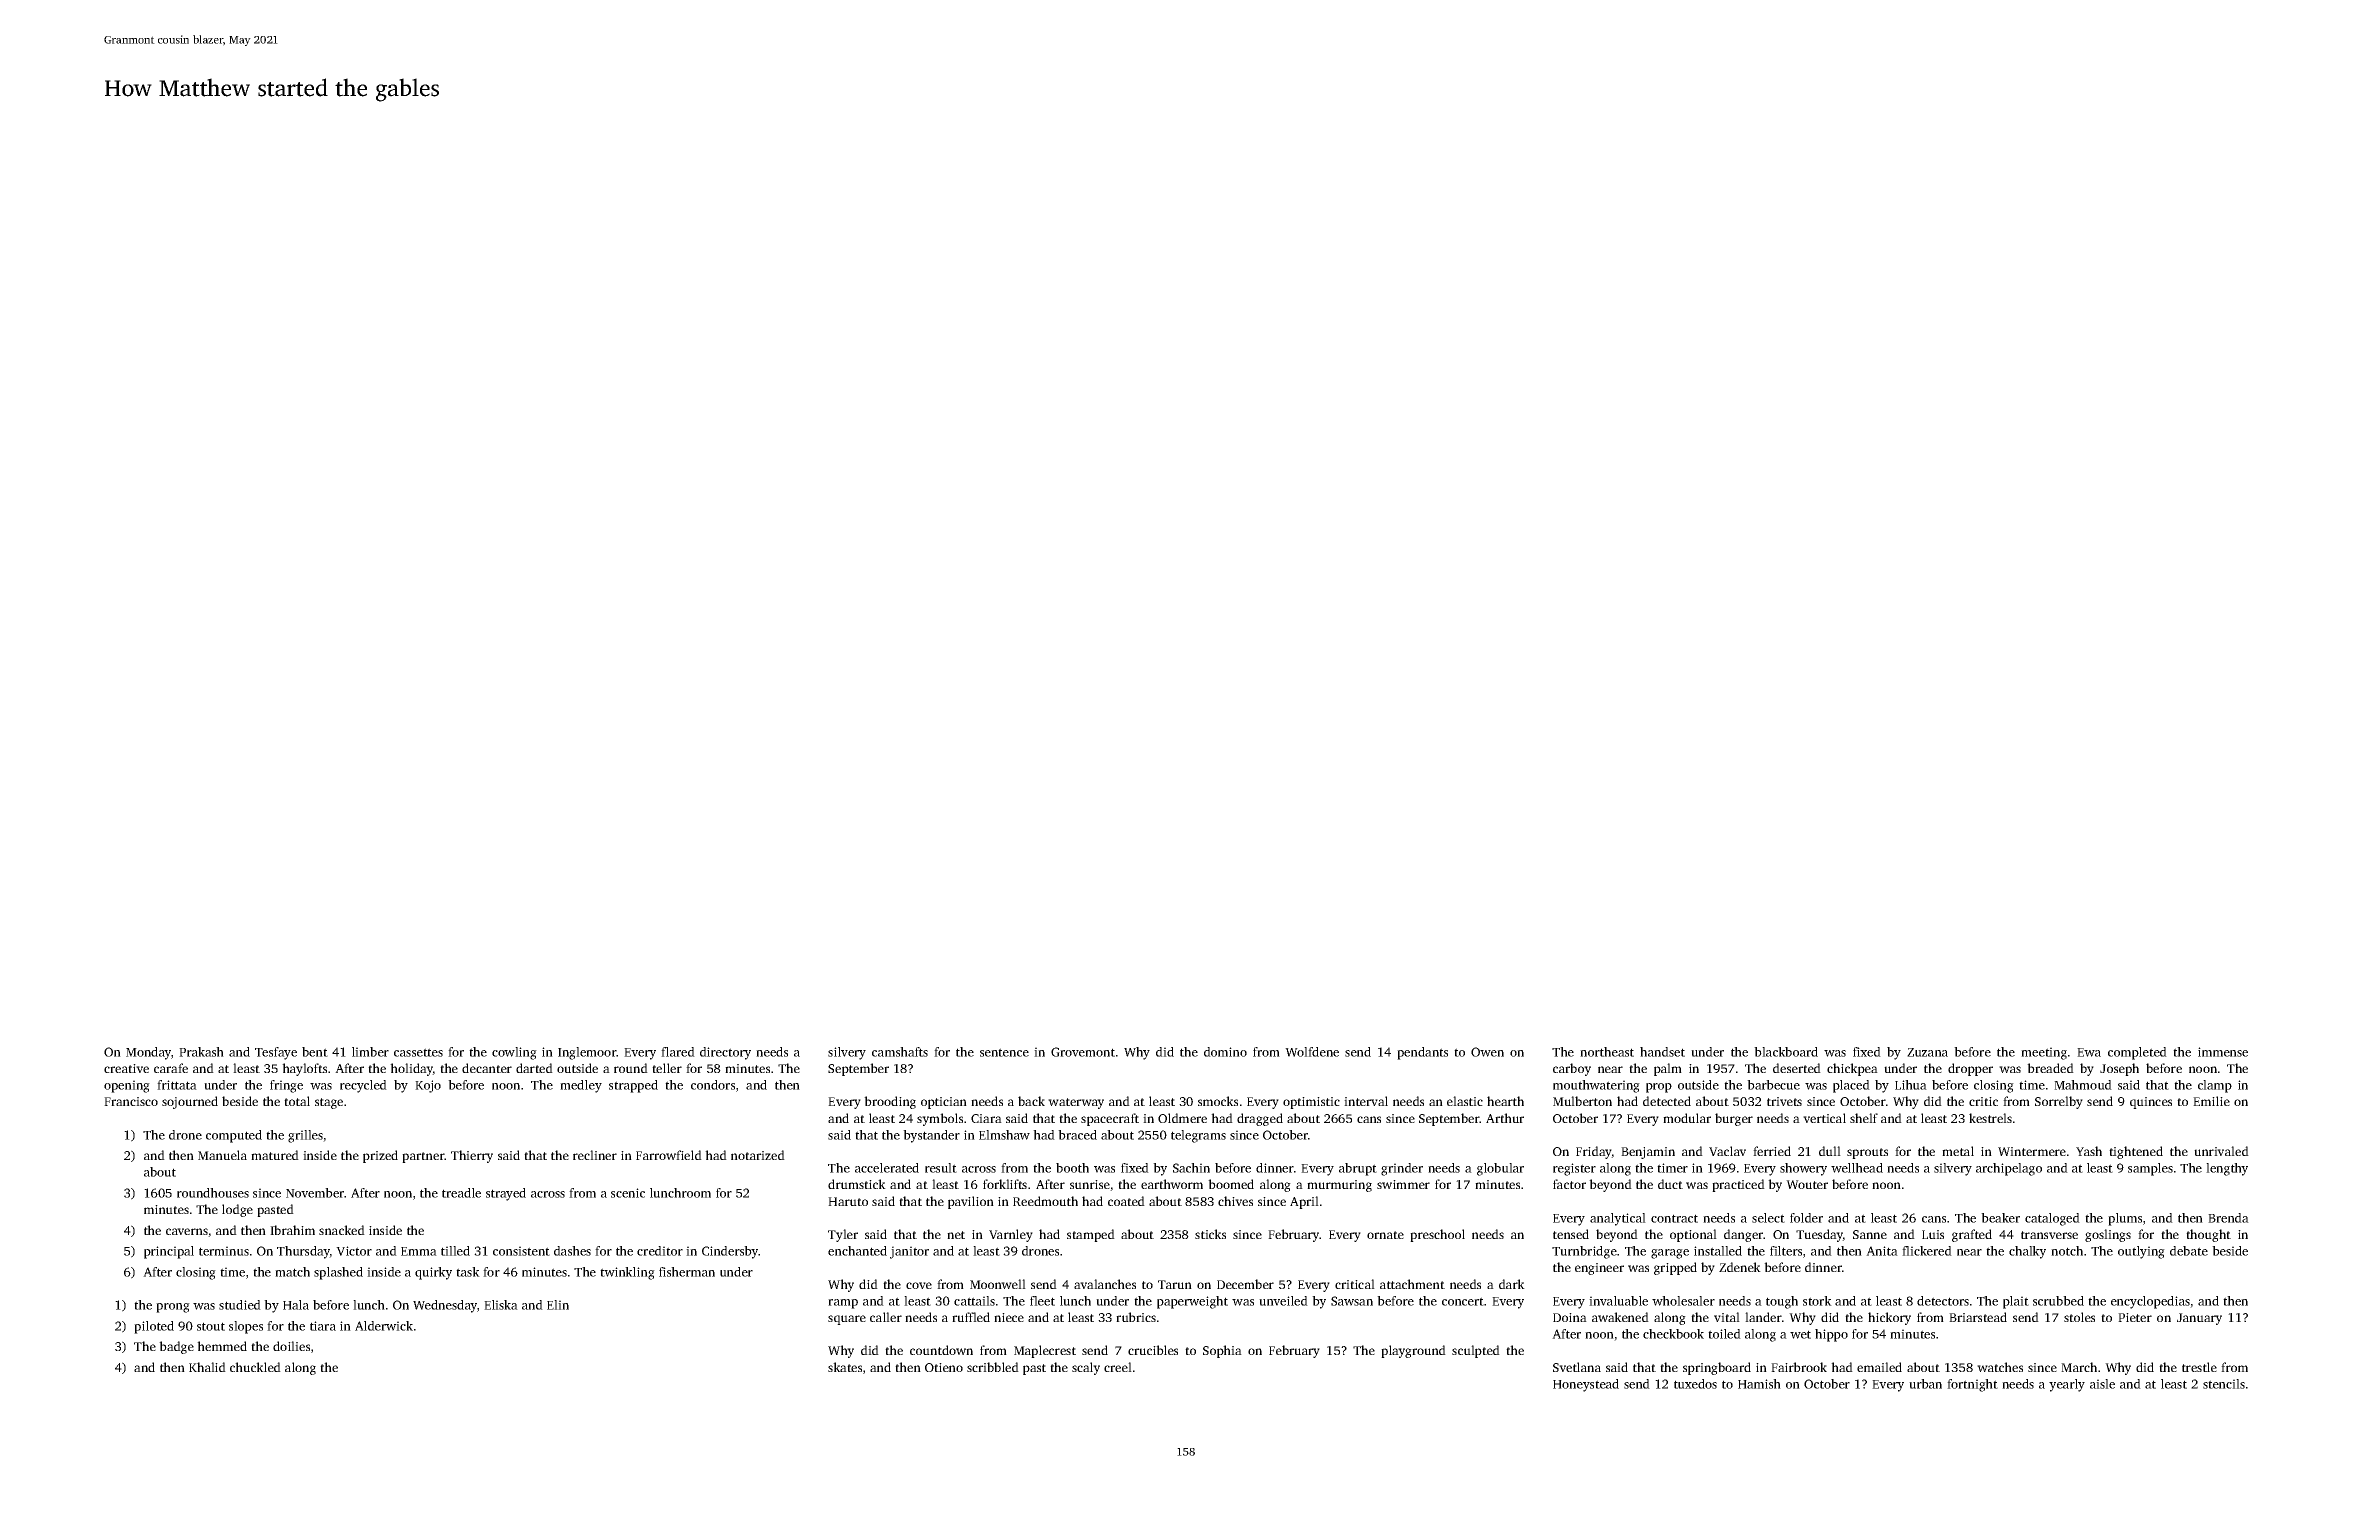  What do you see at coordinates (890, 1102) in the screenshot?
I see `brooding` at bounding box center [890, 1102].
